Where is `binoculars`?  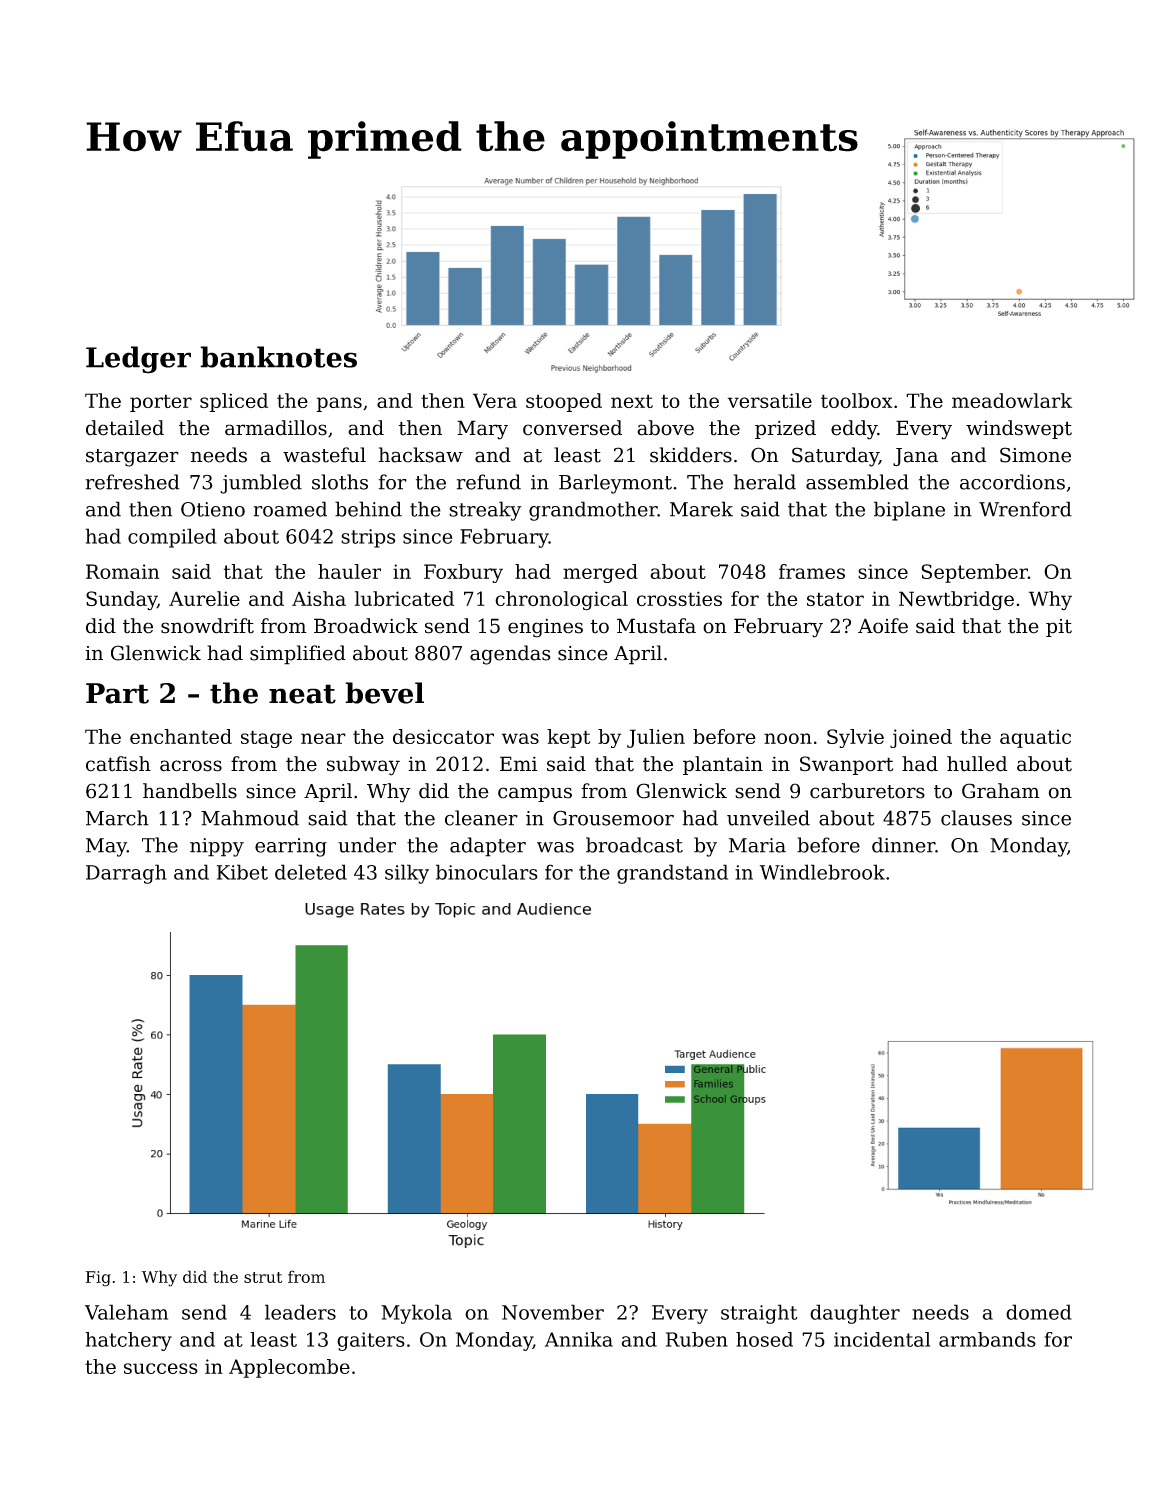
binoculars is located at coordinates (487, 872).
